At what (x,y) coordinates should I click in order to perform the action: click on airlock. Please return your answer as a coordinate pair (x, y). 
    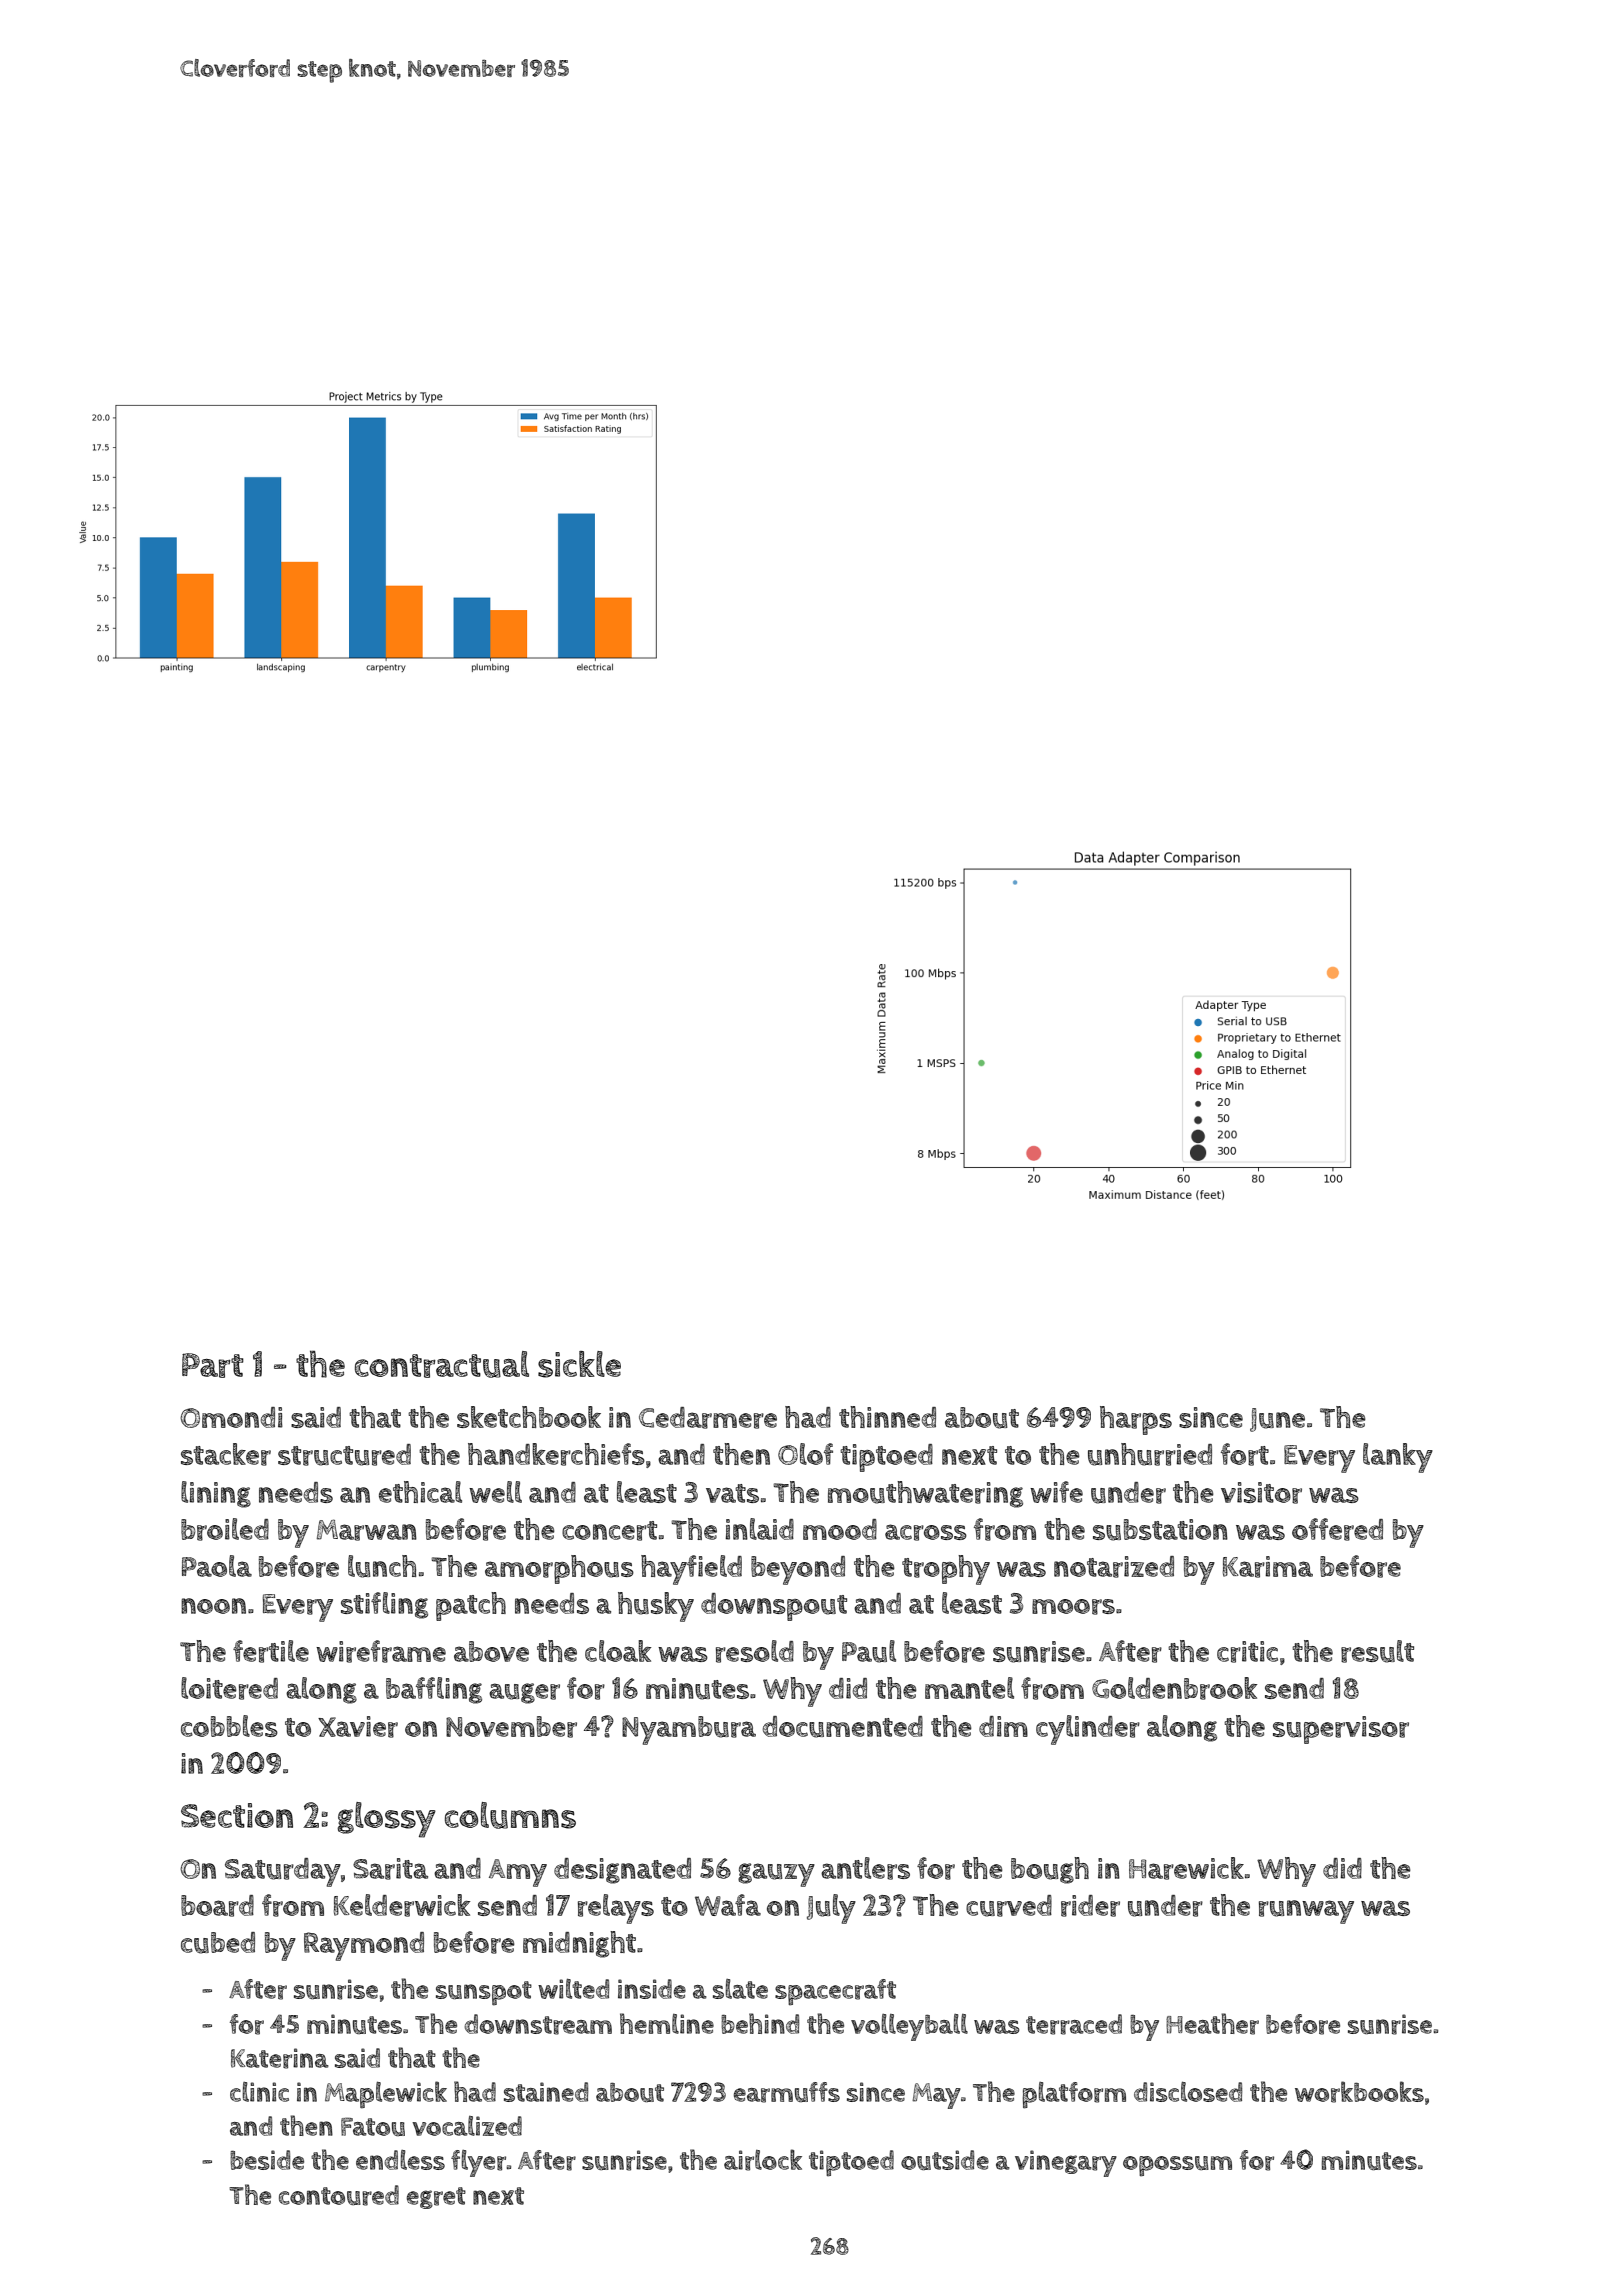
    Looking at the image, I should click on (763, 2160).
